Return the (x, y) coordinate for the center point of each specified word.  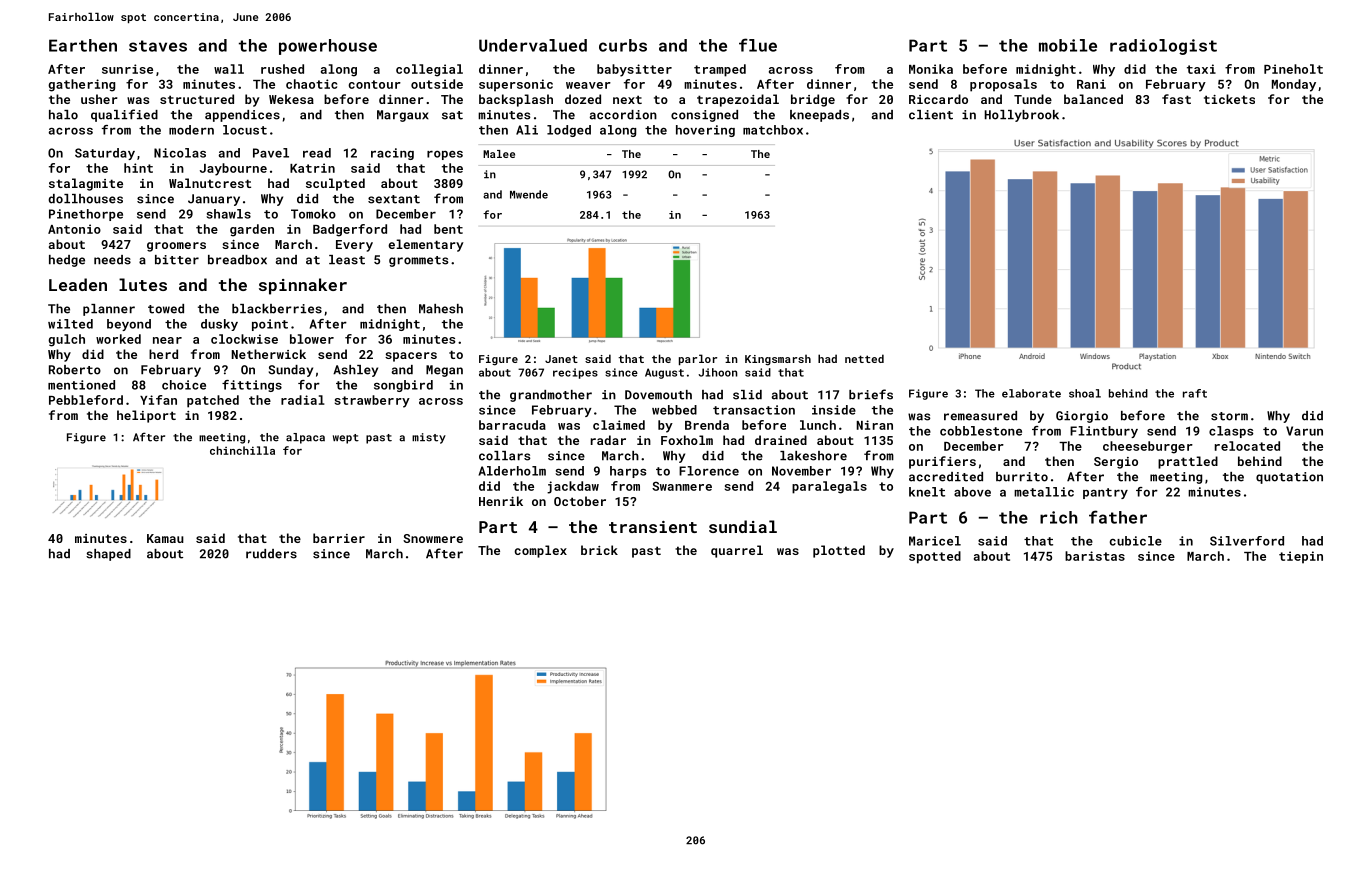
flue (758, 45)
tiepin (1301, 557)
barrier (339, 538)
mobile (1068, 45)
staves (158, 46)
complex (540, 551)
